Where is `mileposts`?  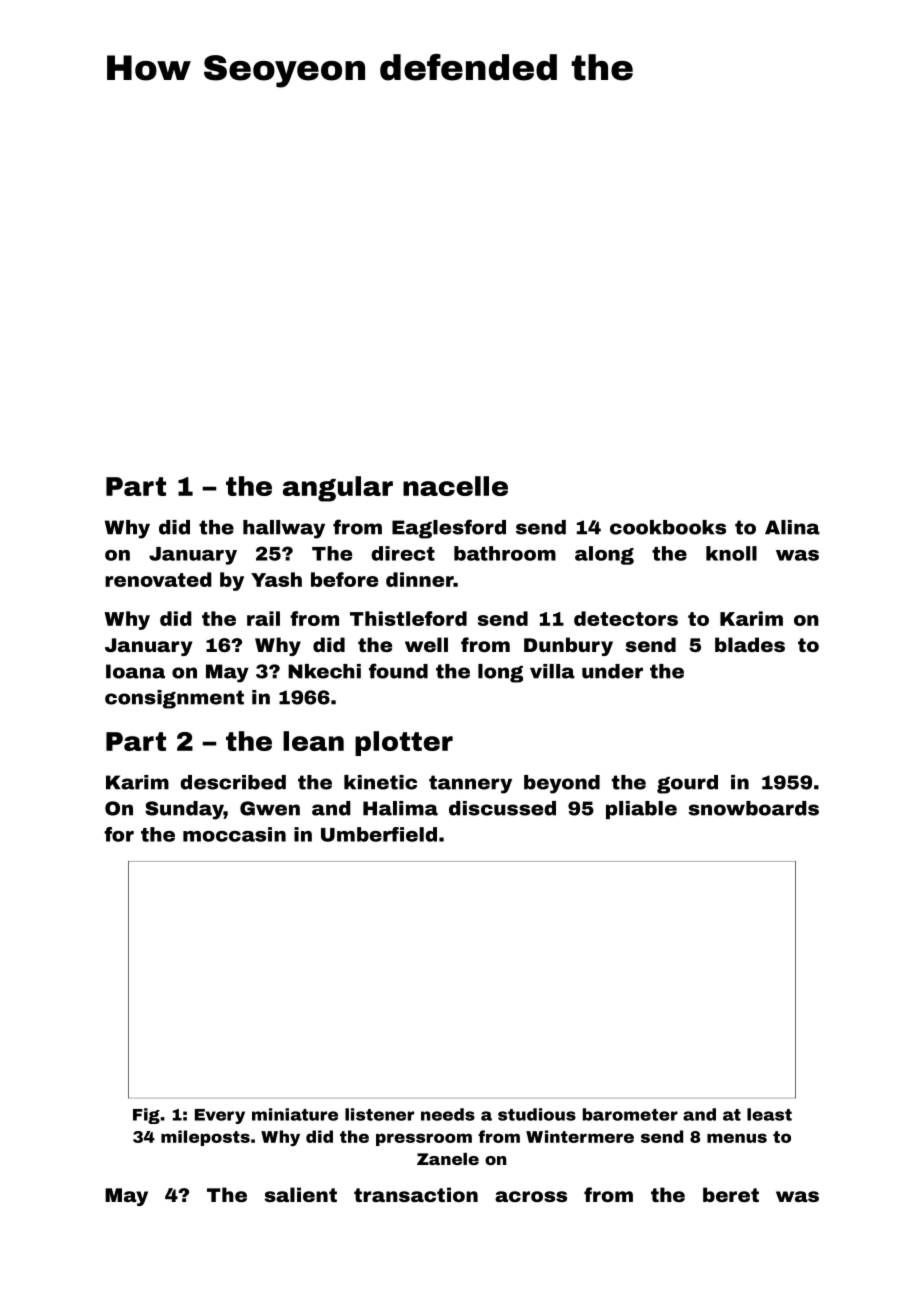 mileposts is located at coordinates (205, 1138).
